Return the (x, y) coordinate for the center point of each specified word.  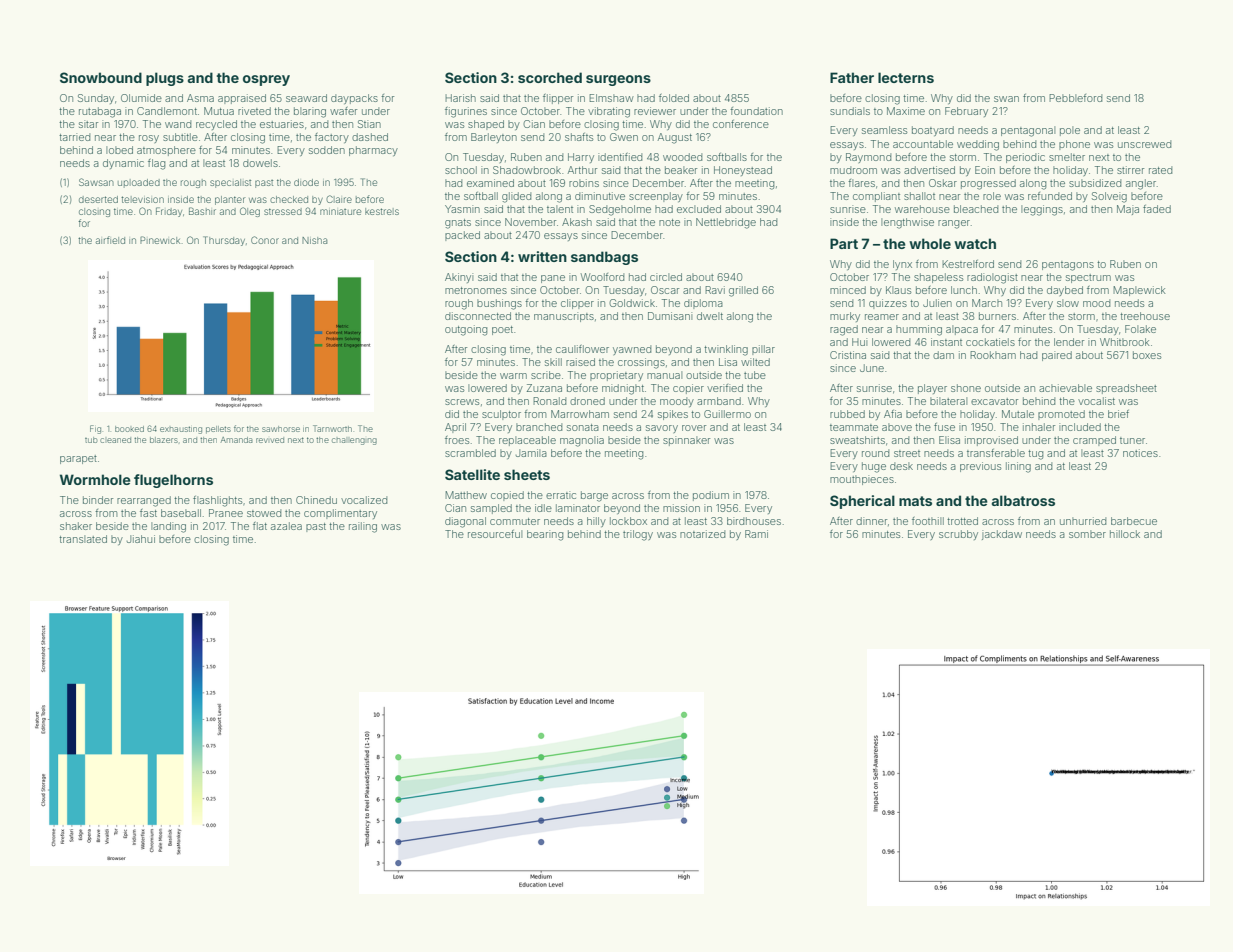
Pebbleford (1075, 98)
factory (332, 138)
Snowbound (101, 77)
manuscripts (564, 317)
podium (711, 496)
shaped (486, 125)
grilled (743, 291)
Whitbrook (1125, 342)
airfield (110, 240)
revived (270, 440)
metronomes (476, 290)
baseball (181, 513)
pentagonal (1028, 131)
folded (674, 98)
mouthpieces (862, 480)
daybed (1065, 291)
